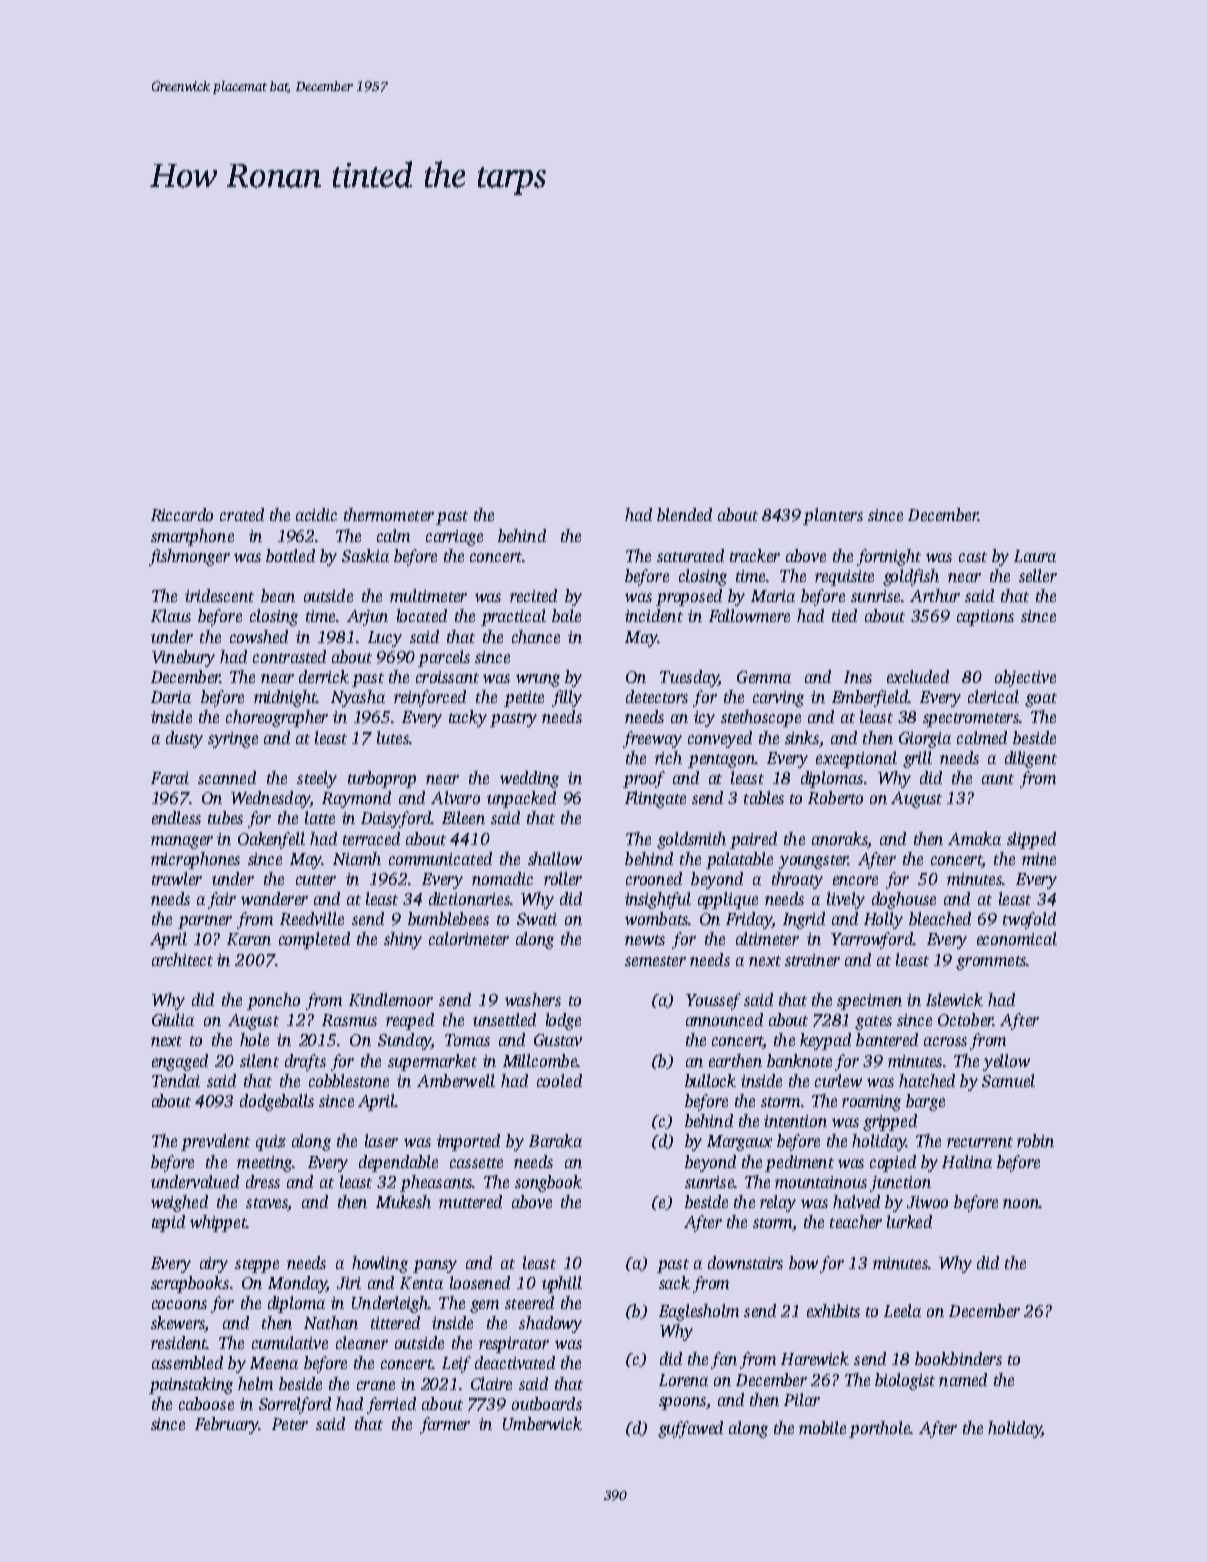  Describe the element at coordinates (803, 1262) in the screenshot. I see `bow` at that location.
